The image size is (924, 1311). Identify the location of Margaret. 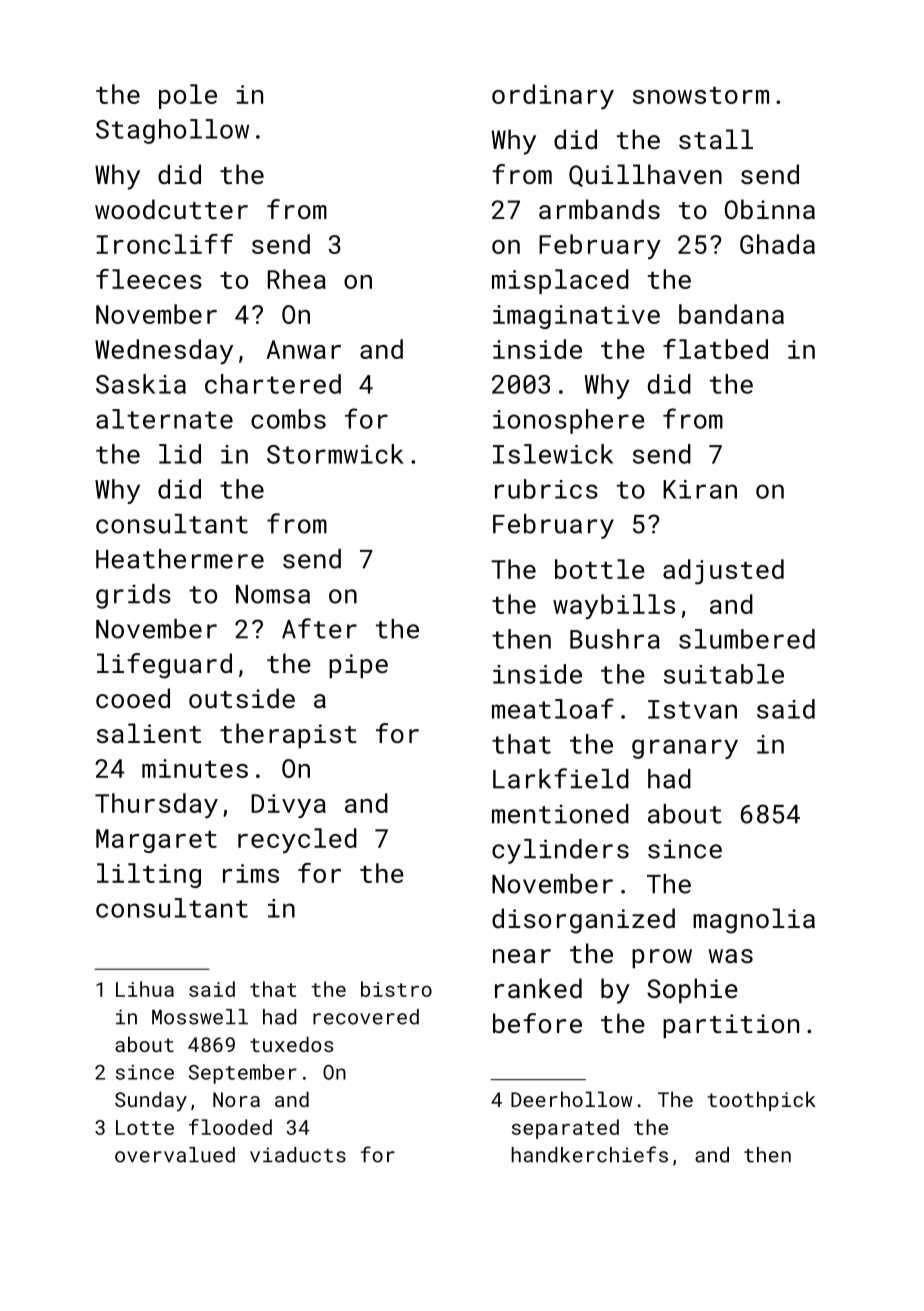
(156, 841).
